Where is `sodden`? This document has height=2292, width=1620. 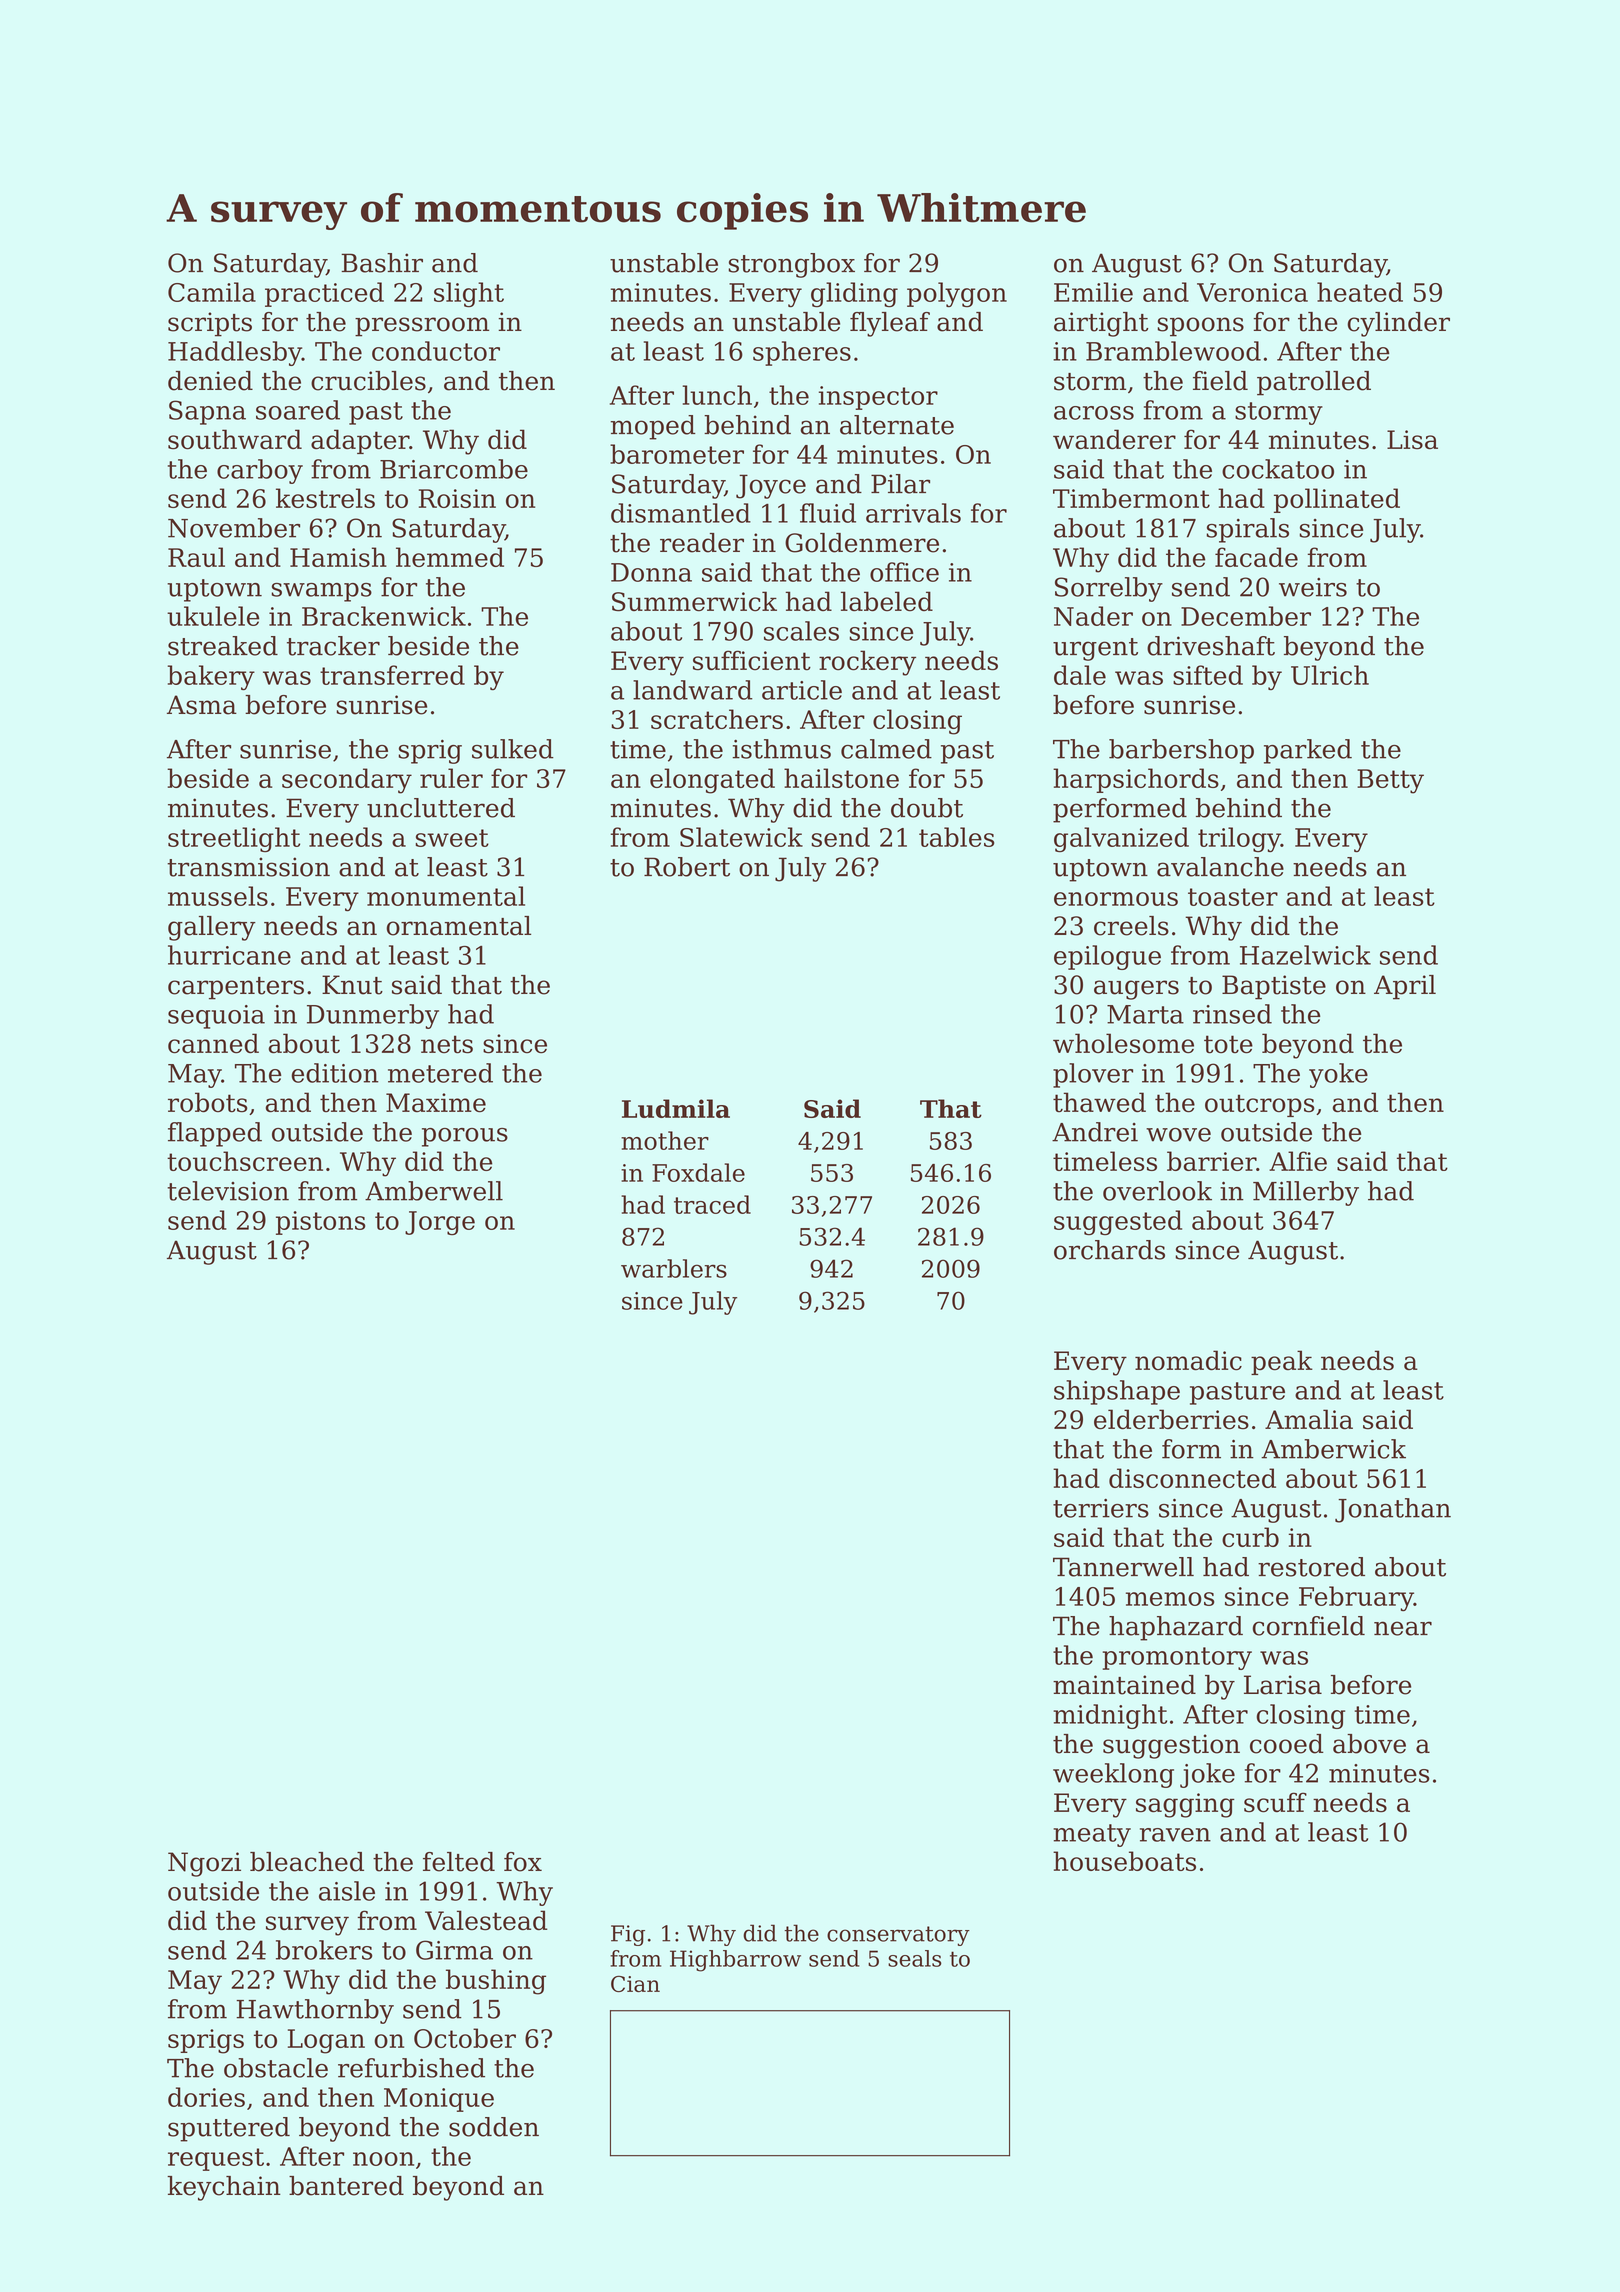
sodden is located at coordinates (494, 2127).
